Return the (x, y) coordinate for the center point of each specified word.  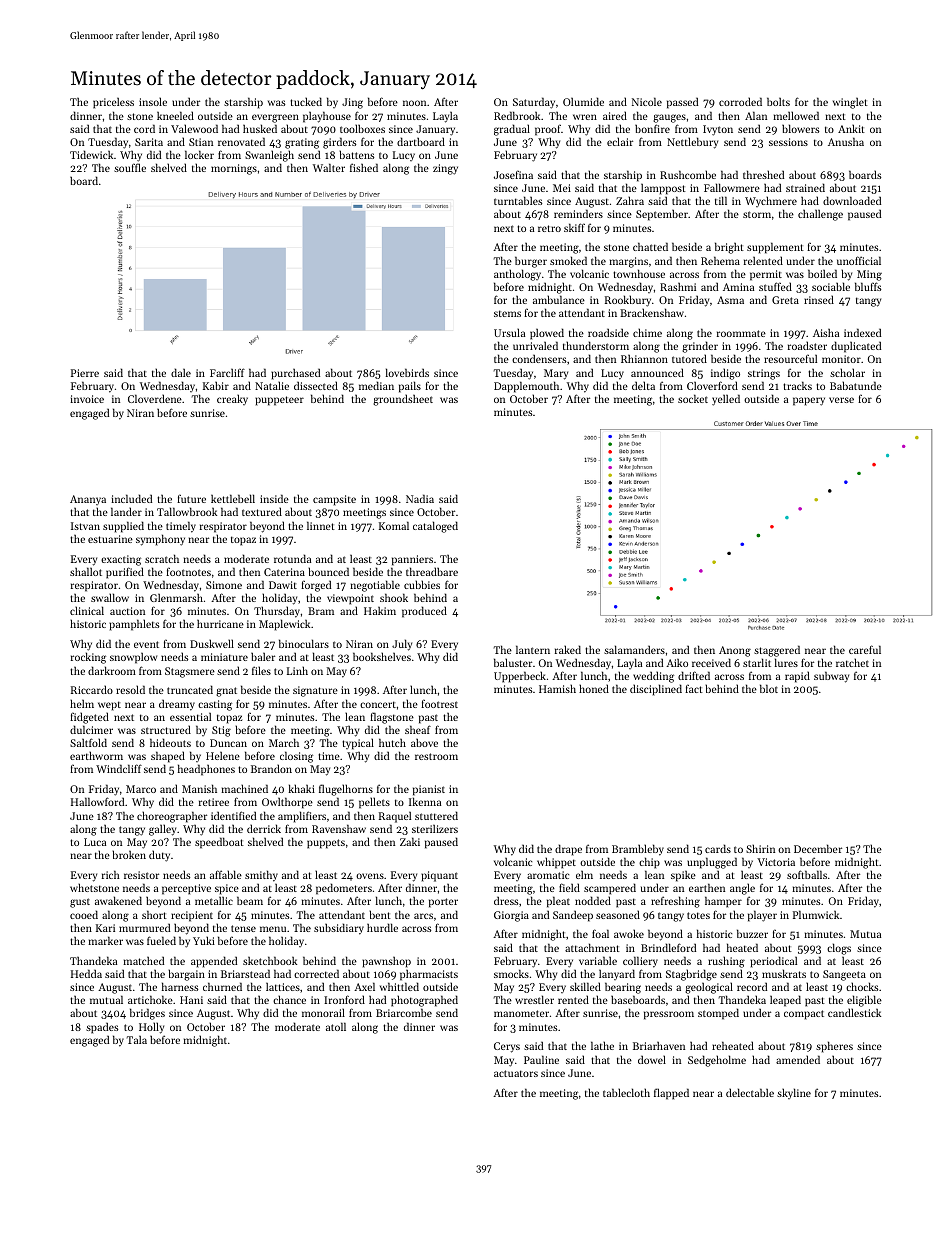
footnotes (188, 571)
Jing (352, 103)
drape (568, 850)
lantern (533, 649)
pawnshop (386, 962)
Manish (199, 788)
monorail (323, 1012)
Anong (735, 651)
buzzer (752, 933)
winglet (850, 103)
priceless (113, 103)
